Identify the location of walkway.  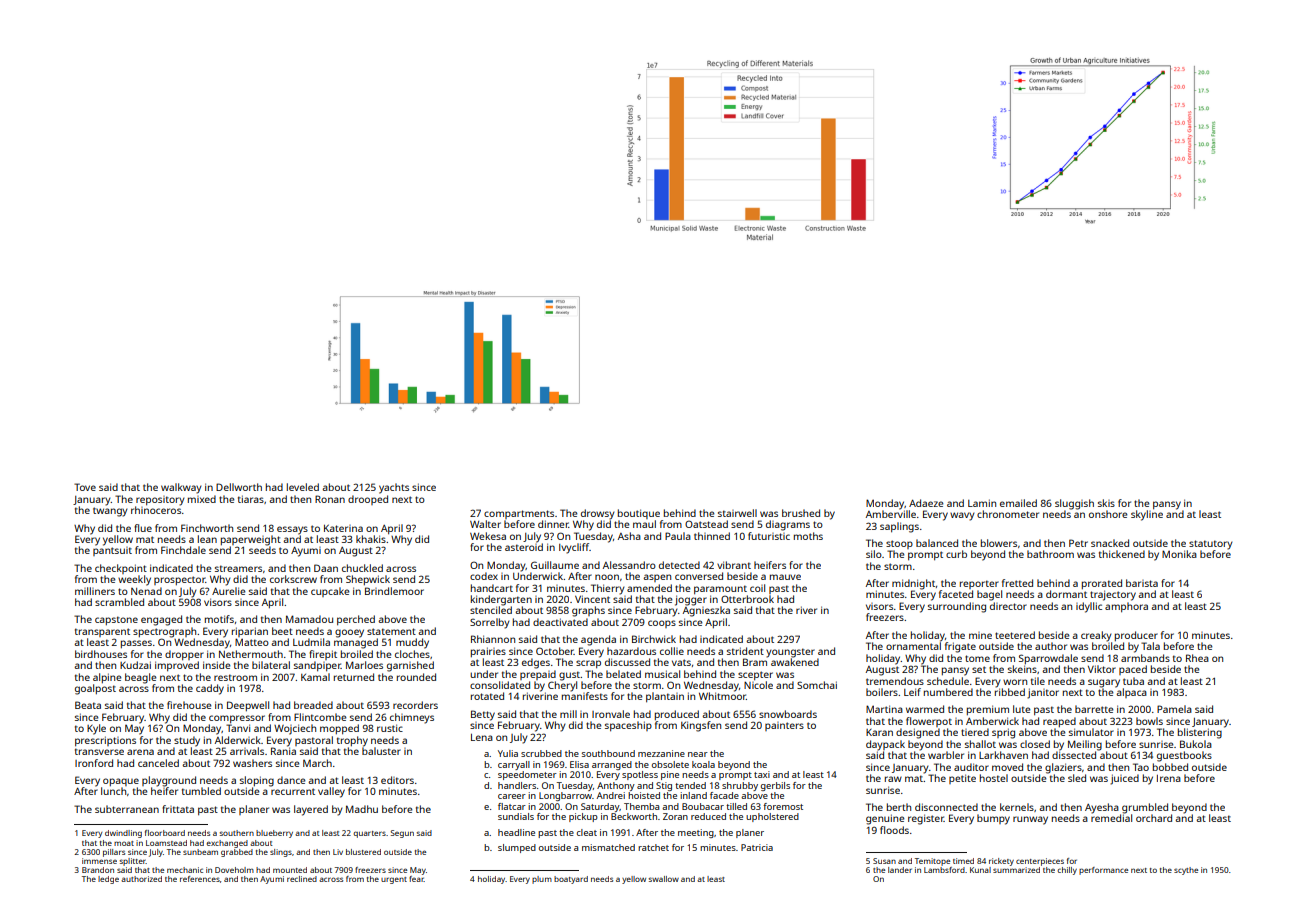
(181, 488).
